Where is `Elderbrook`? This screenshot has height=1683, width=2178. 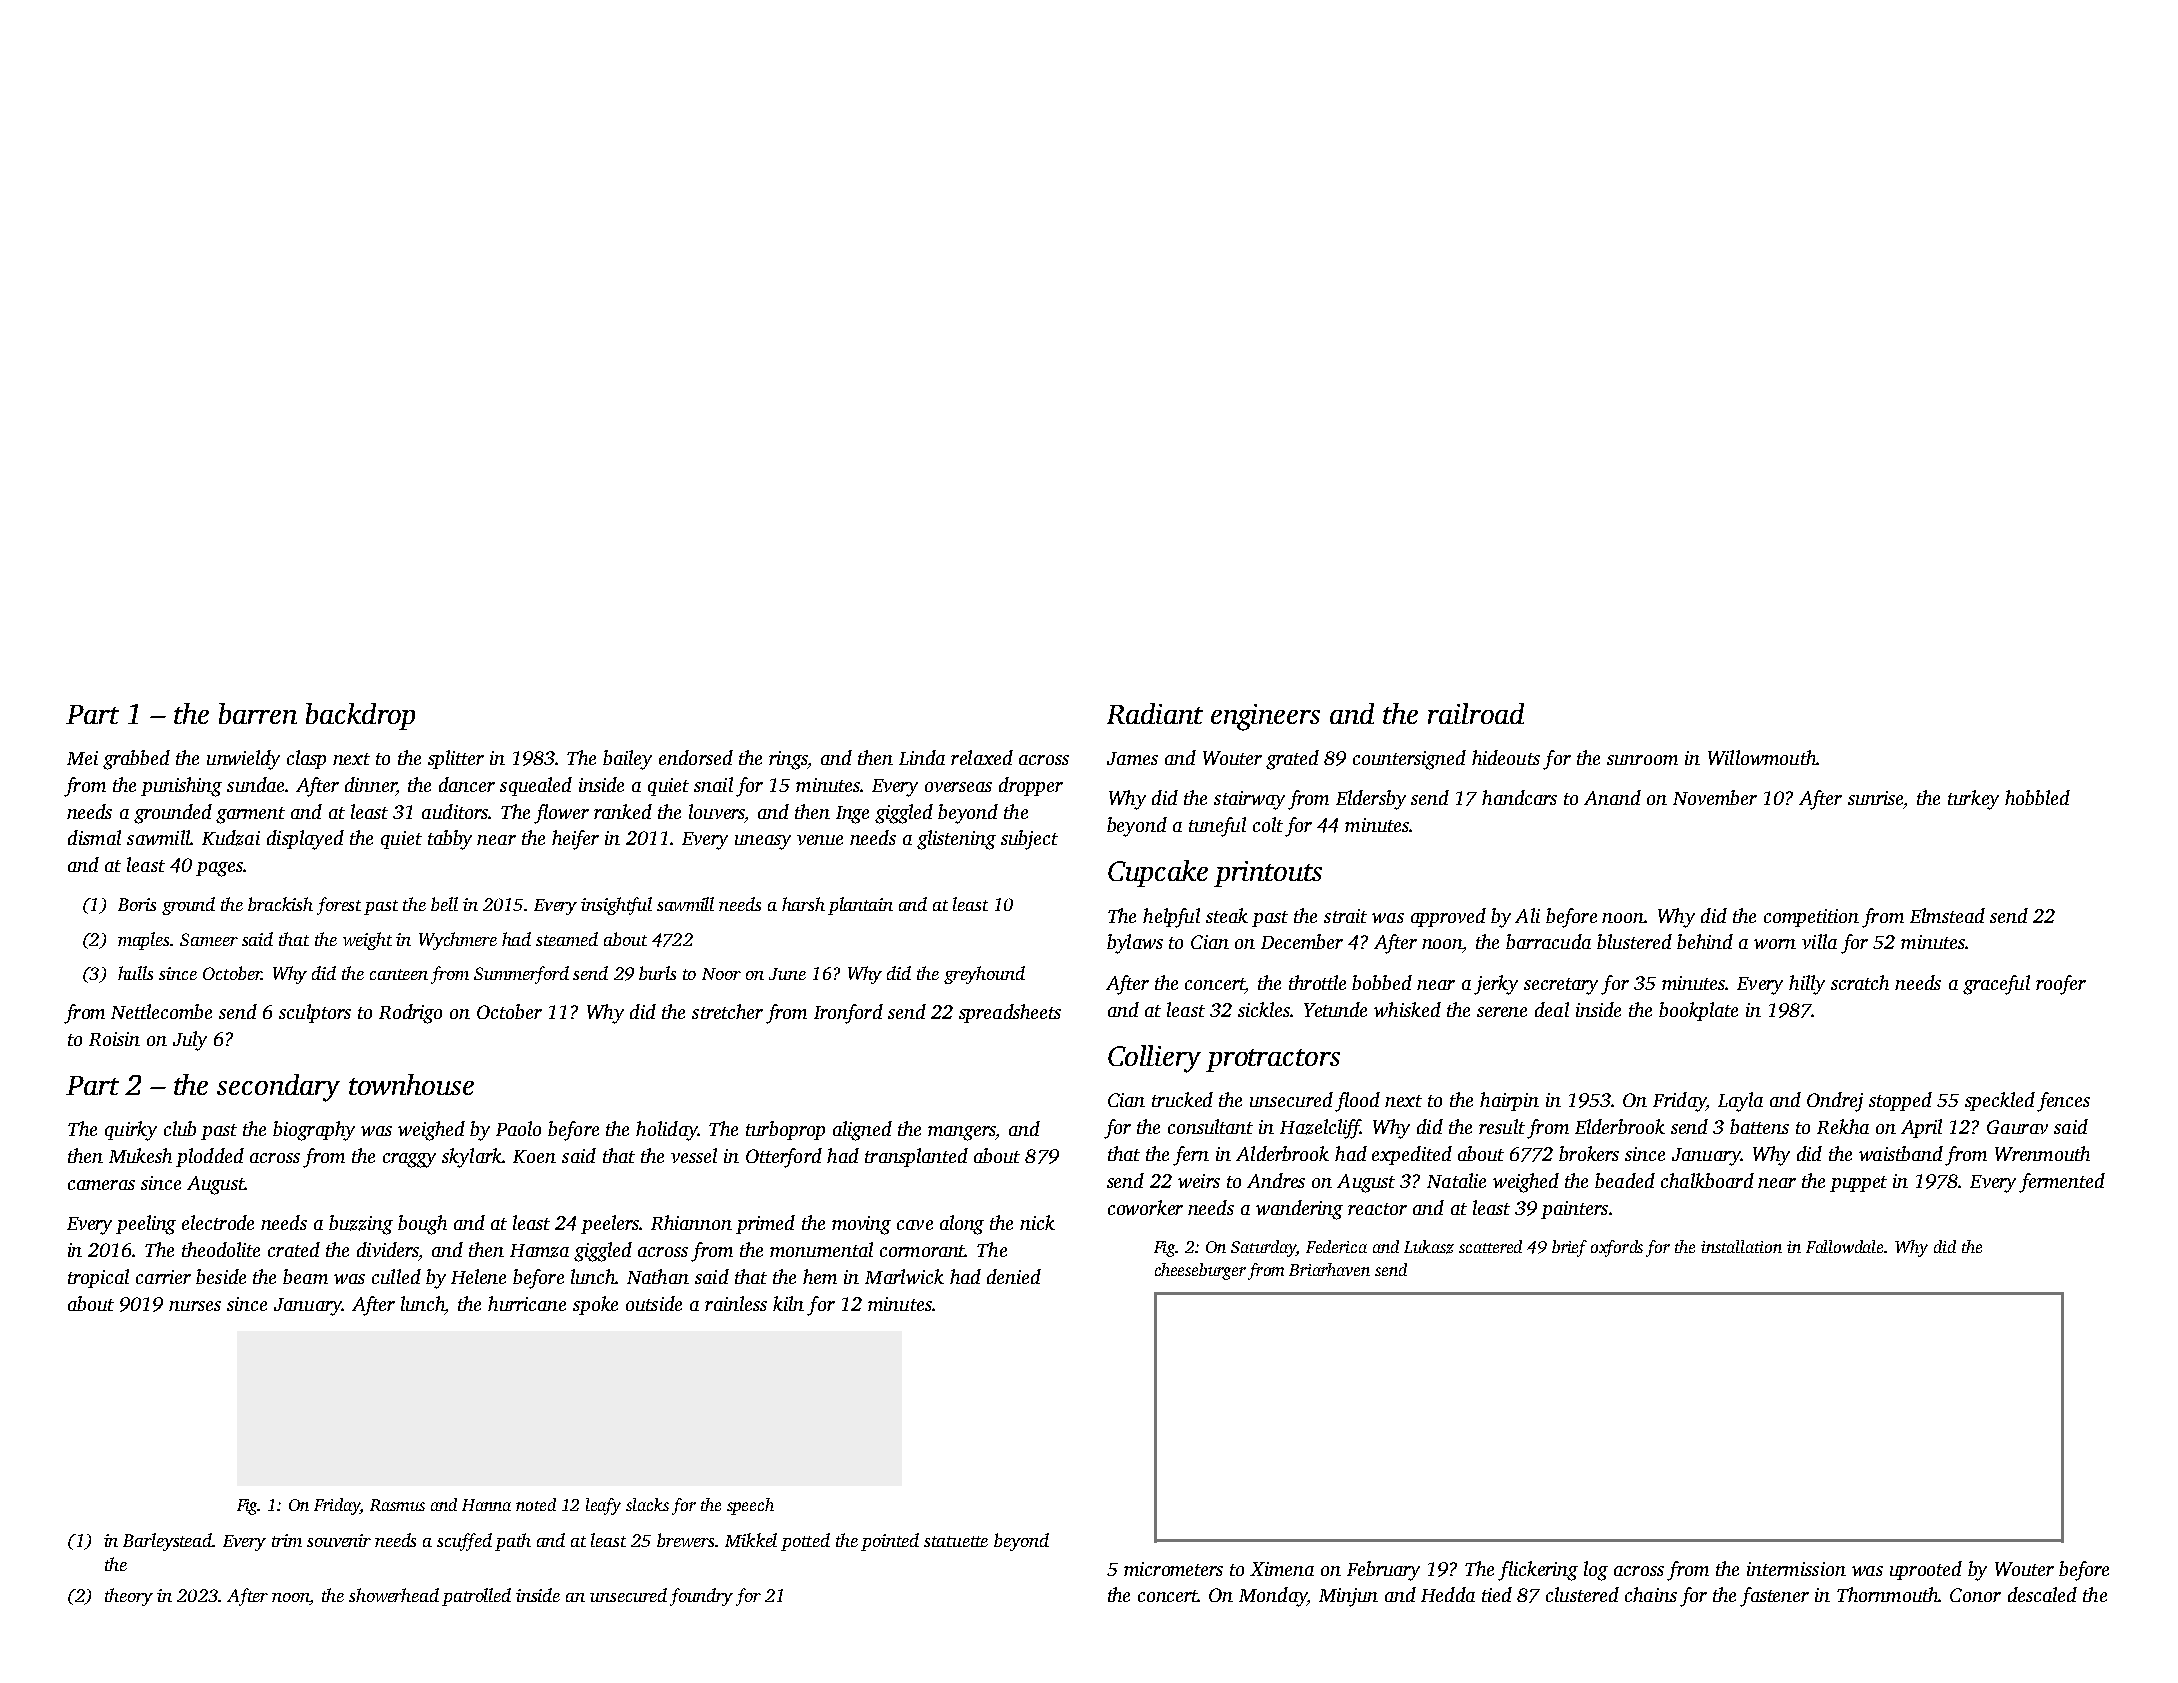 Elderbrook is located at coordinates (1620, 1126).
